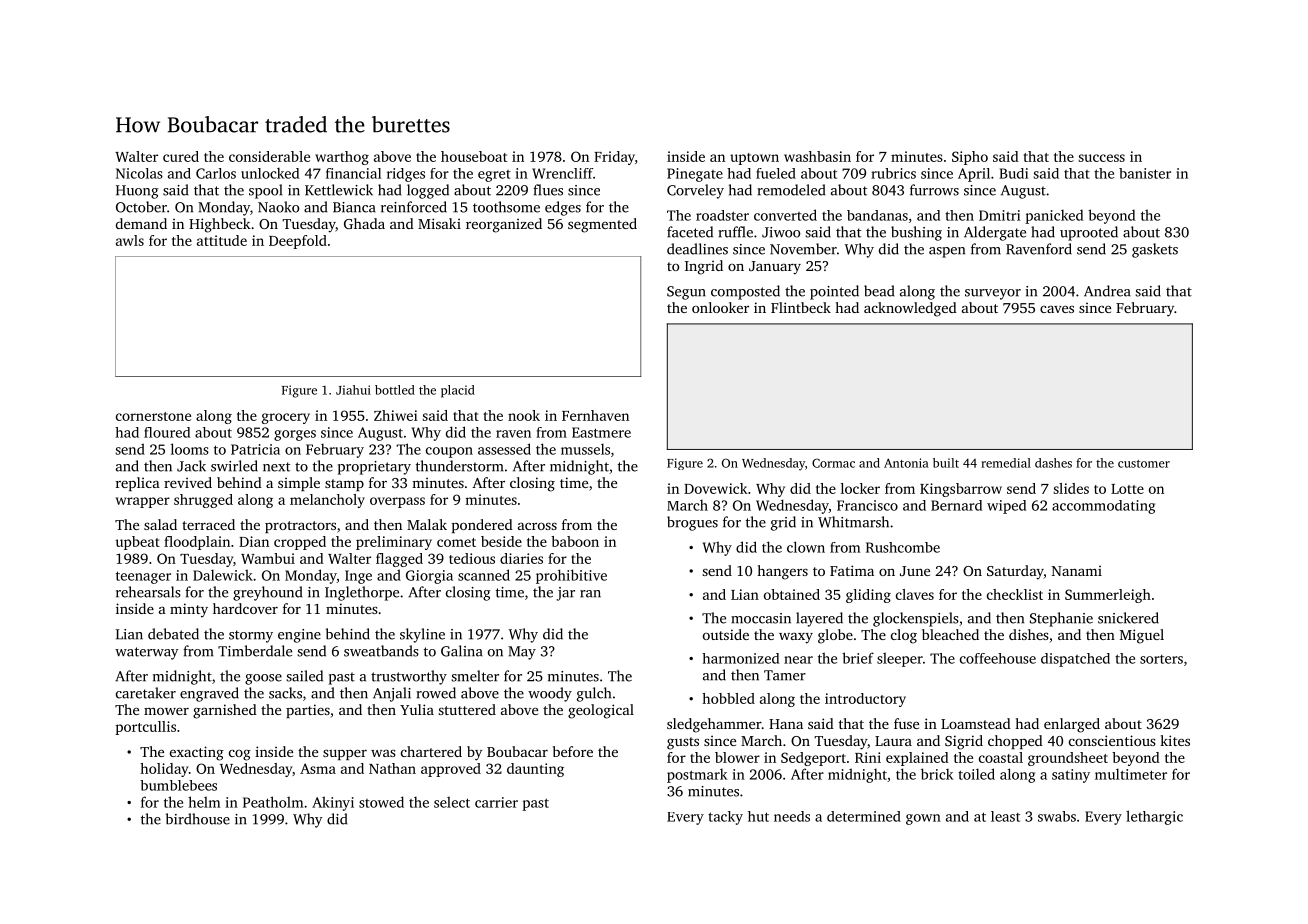  What do you see at coordinates (181, 156) in the document?
I see `cured` at bounding box center [181, 156].
